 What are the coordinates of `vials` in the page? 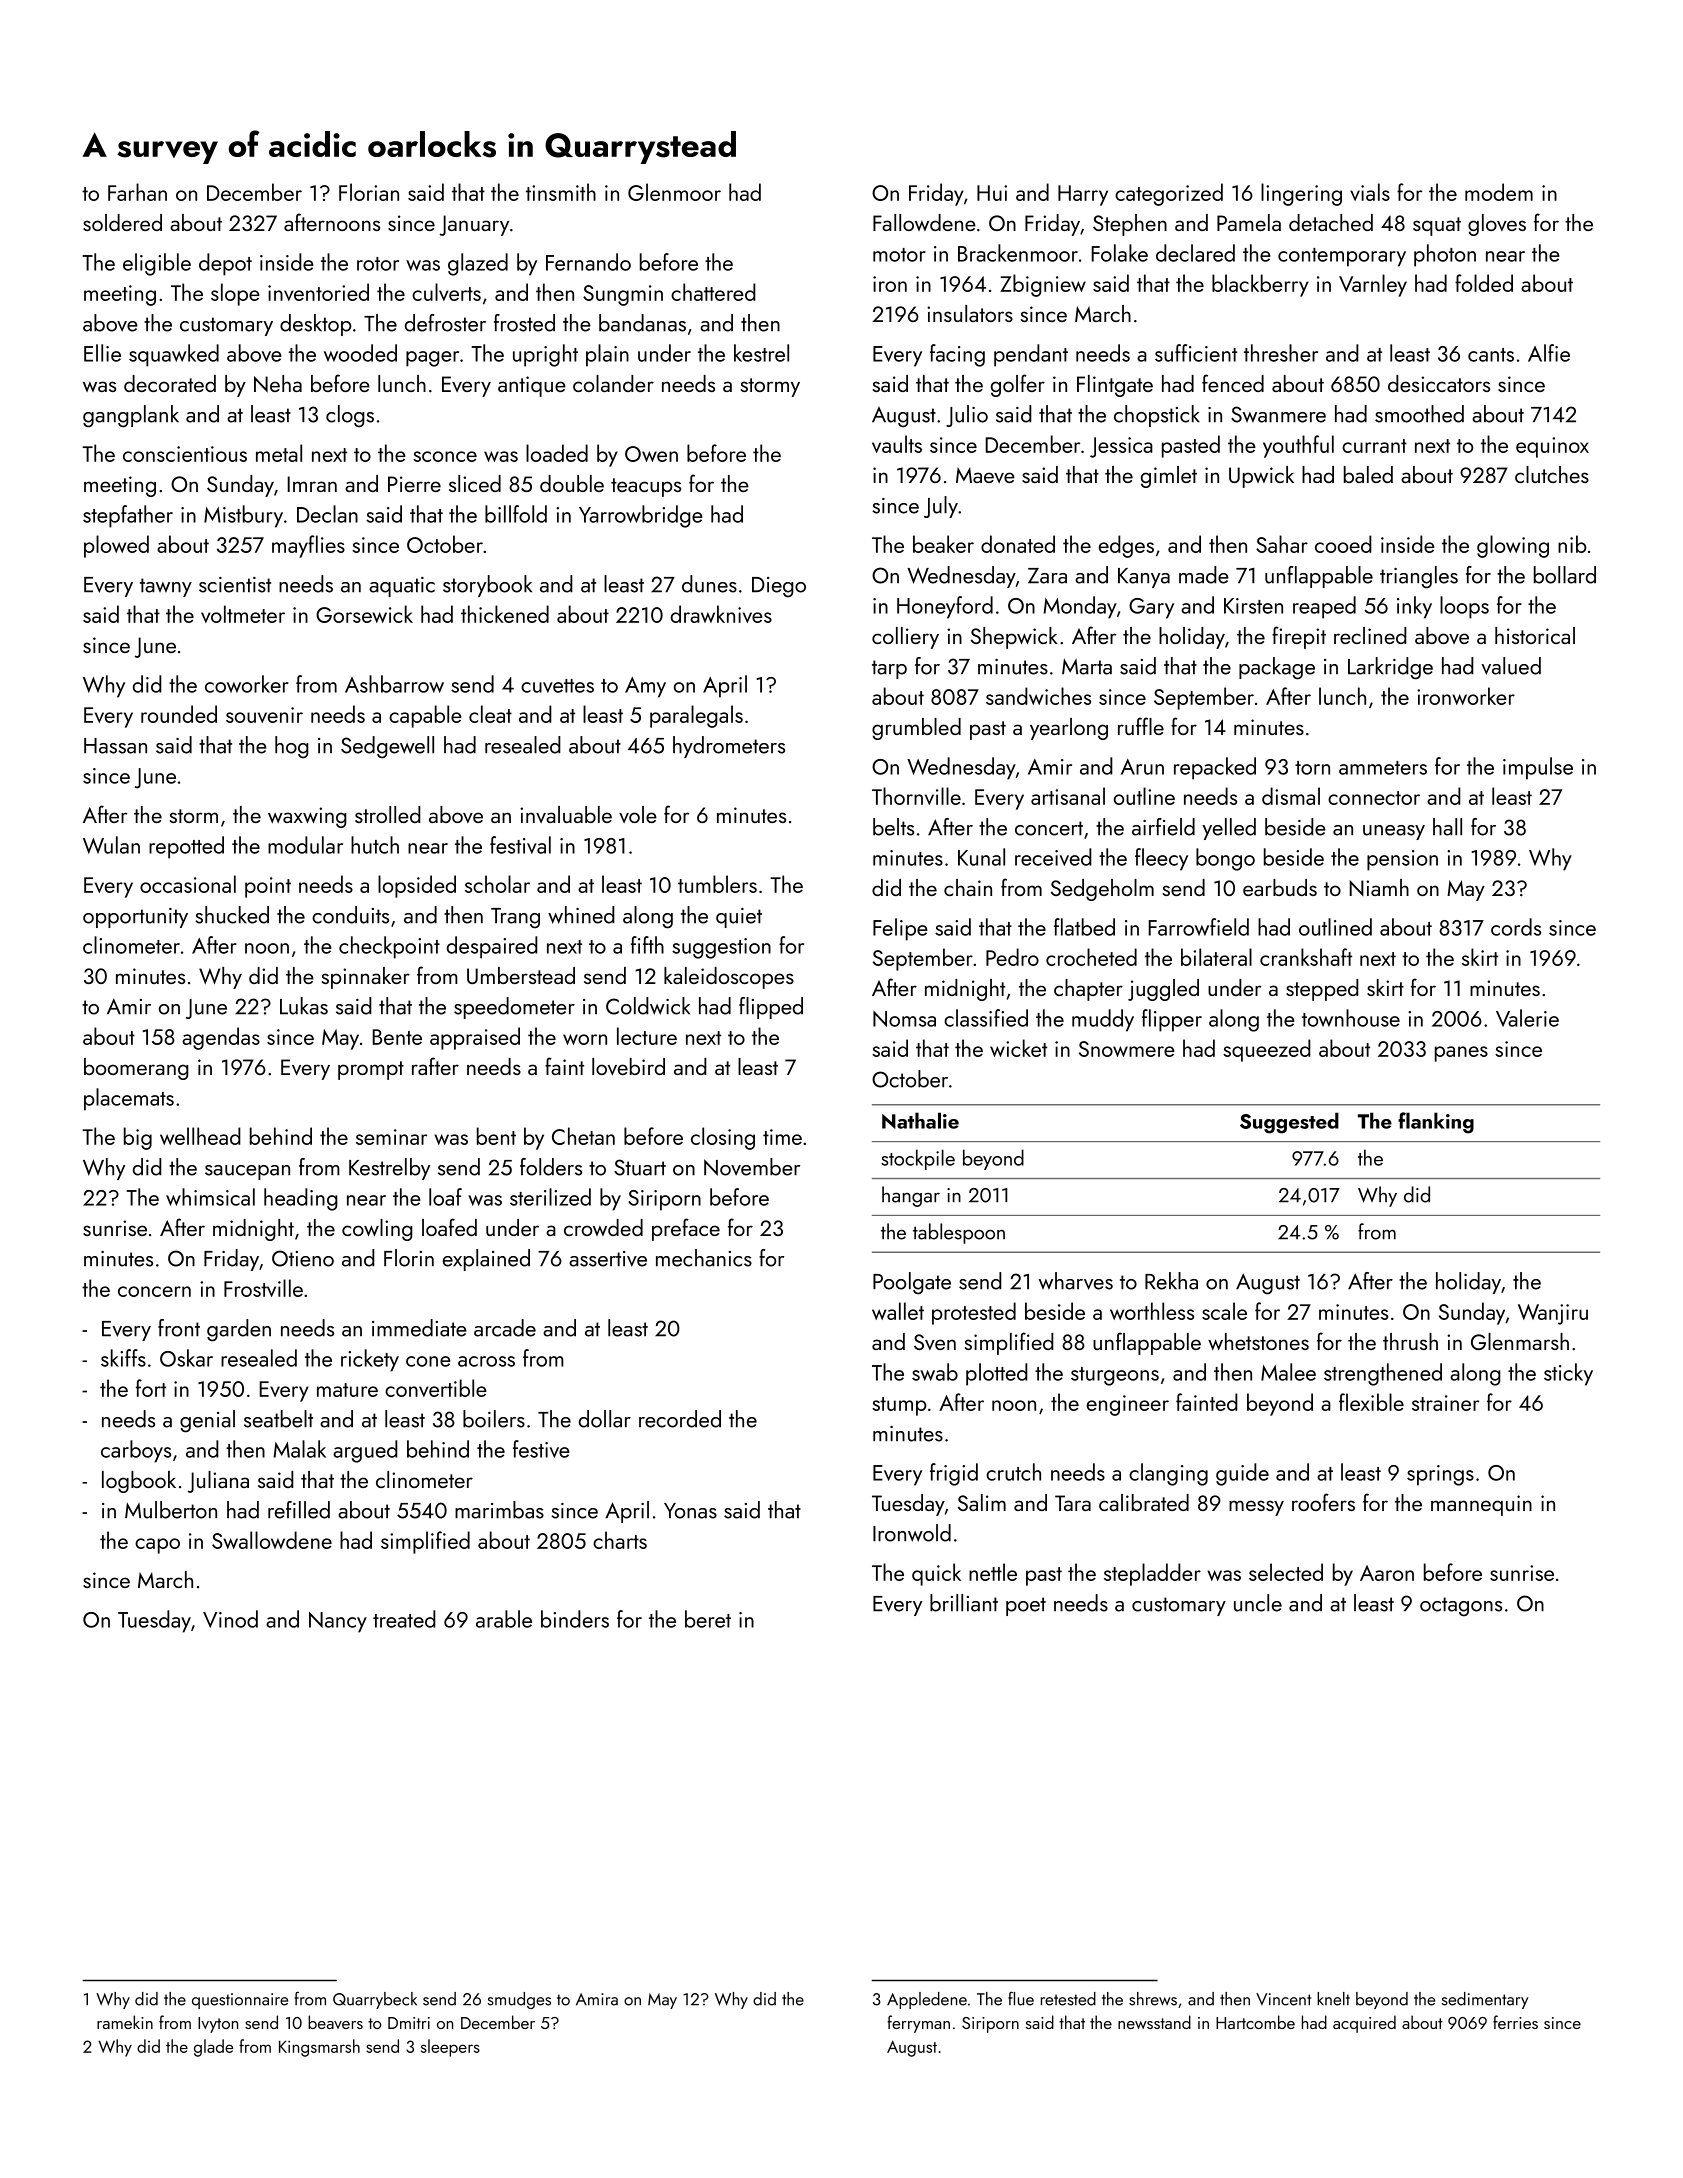 It's located at (1370, 192).
